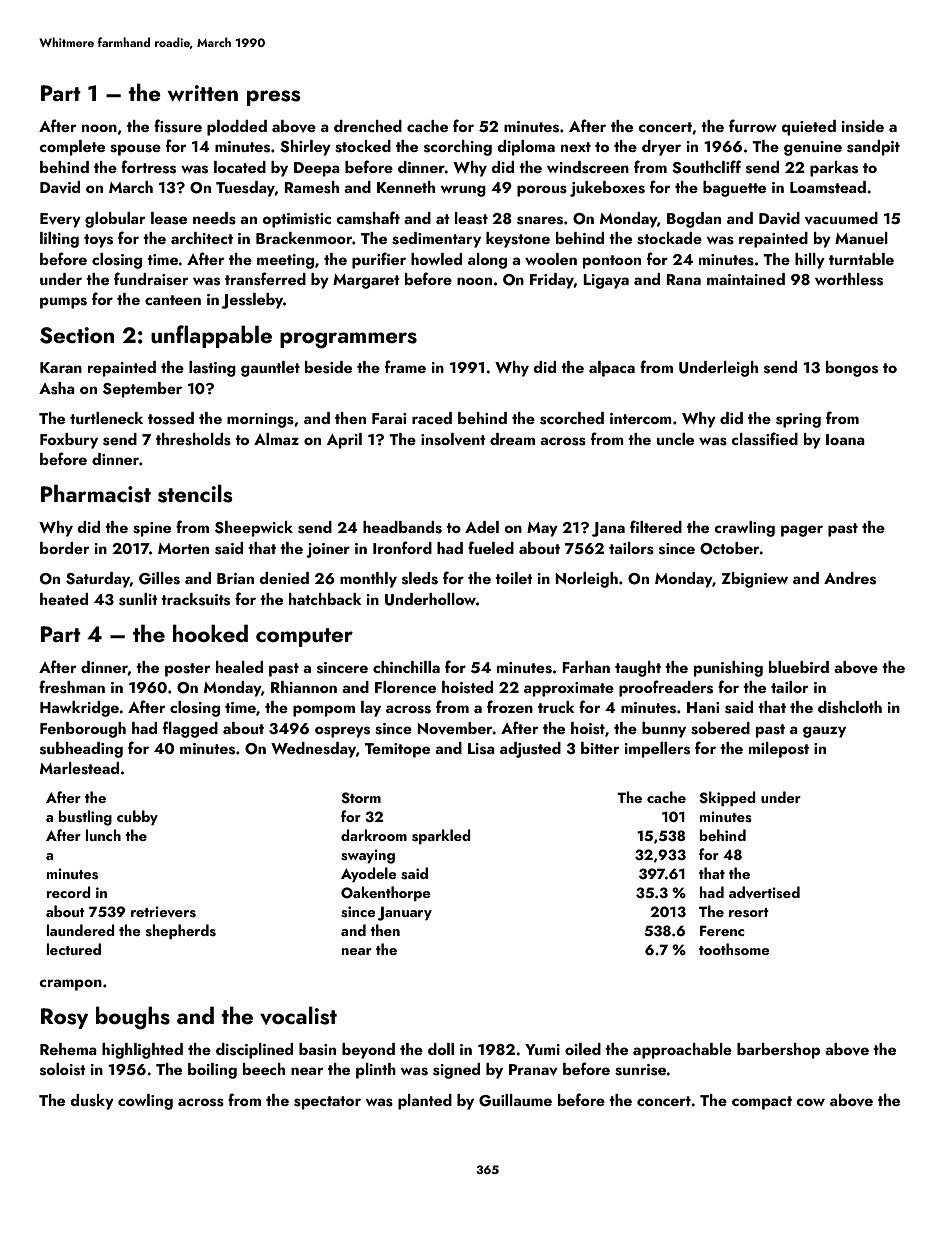  What do you see at coordinates (138, 599) in the screenshot?
I see `sunlit` at bounding box center [138, 599].
